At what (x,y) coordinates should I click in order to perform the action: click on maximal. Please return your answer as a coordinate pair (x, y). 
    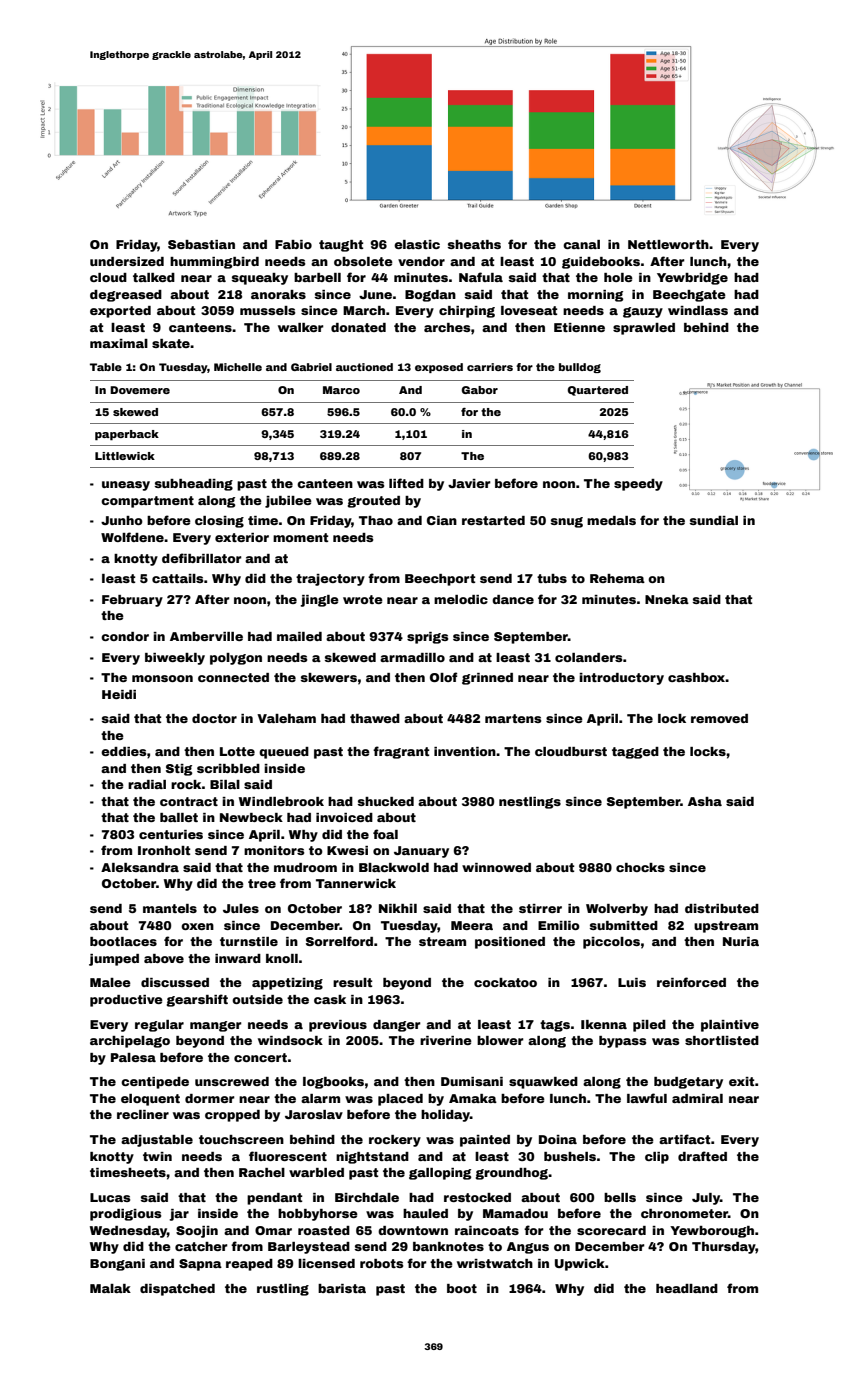
    Looking at the image, I should click on (119, 343).
